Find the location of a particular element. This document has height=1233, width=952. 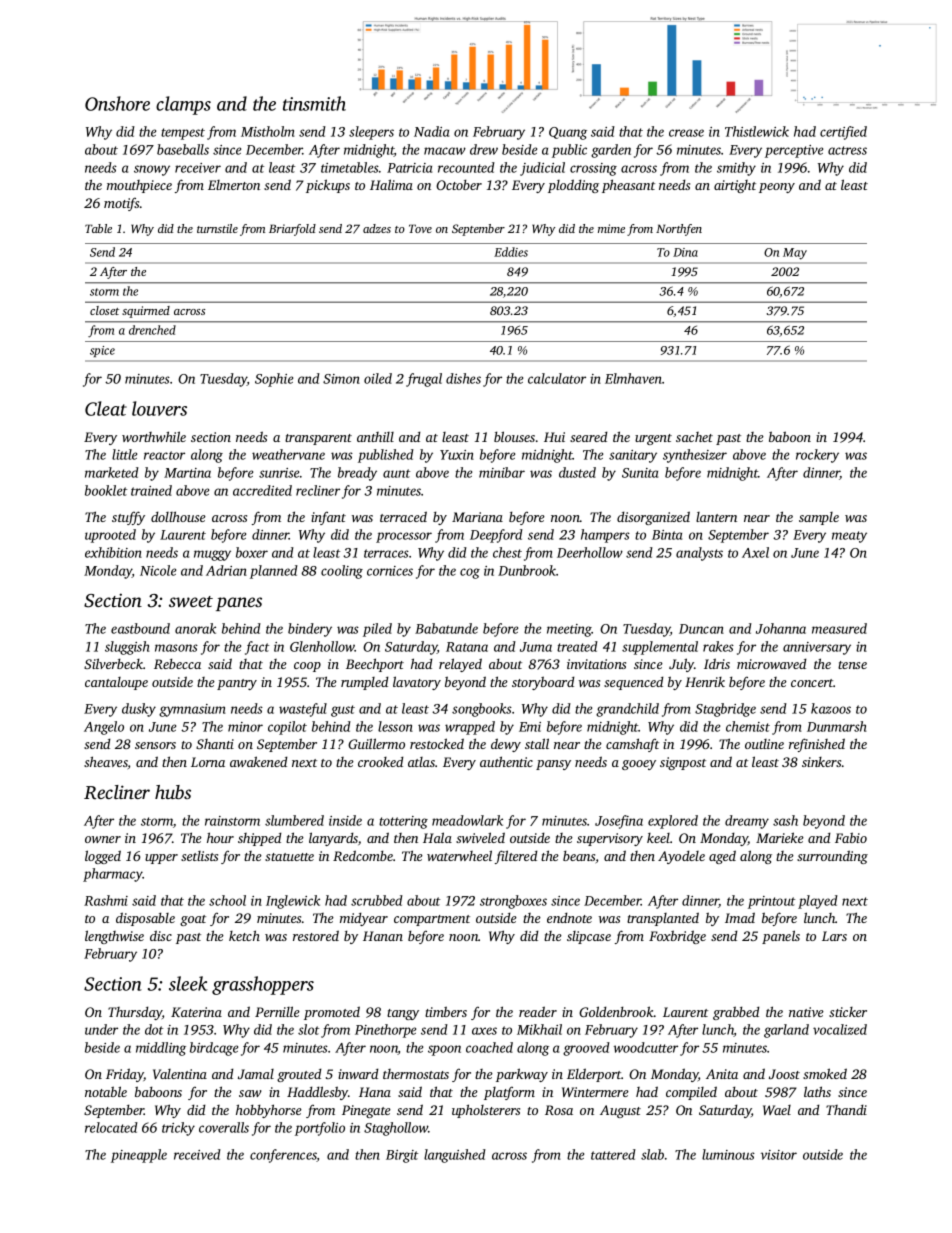

coveralls is located at coordinates (224, 1127).
